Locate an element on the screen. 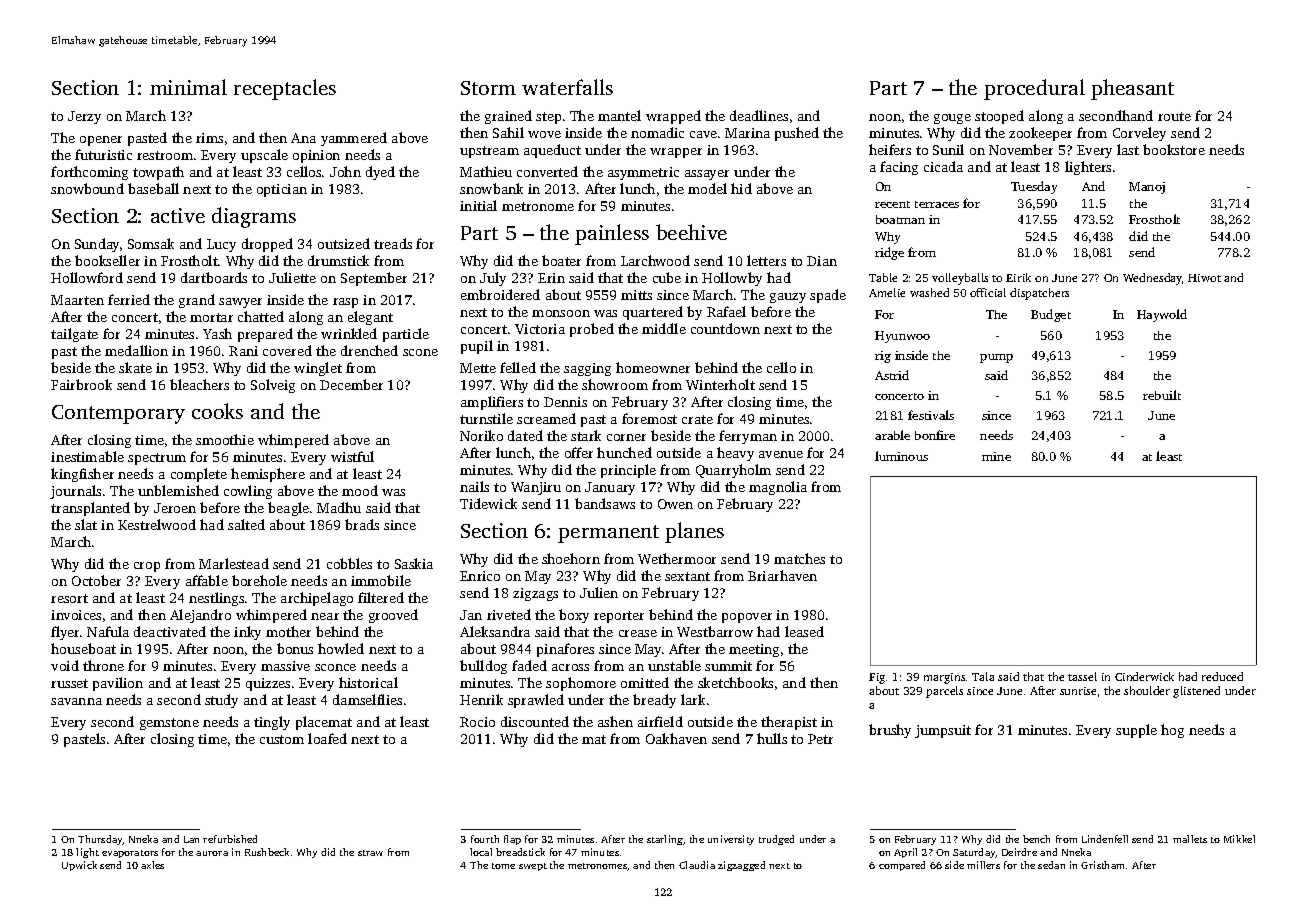 This screenshot has width=1308, height=924. baseball is located at coordinates (153, 188).
